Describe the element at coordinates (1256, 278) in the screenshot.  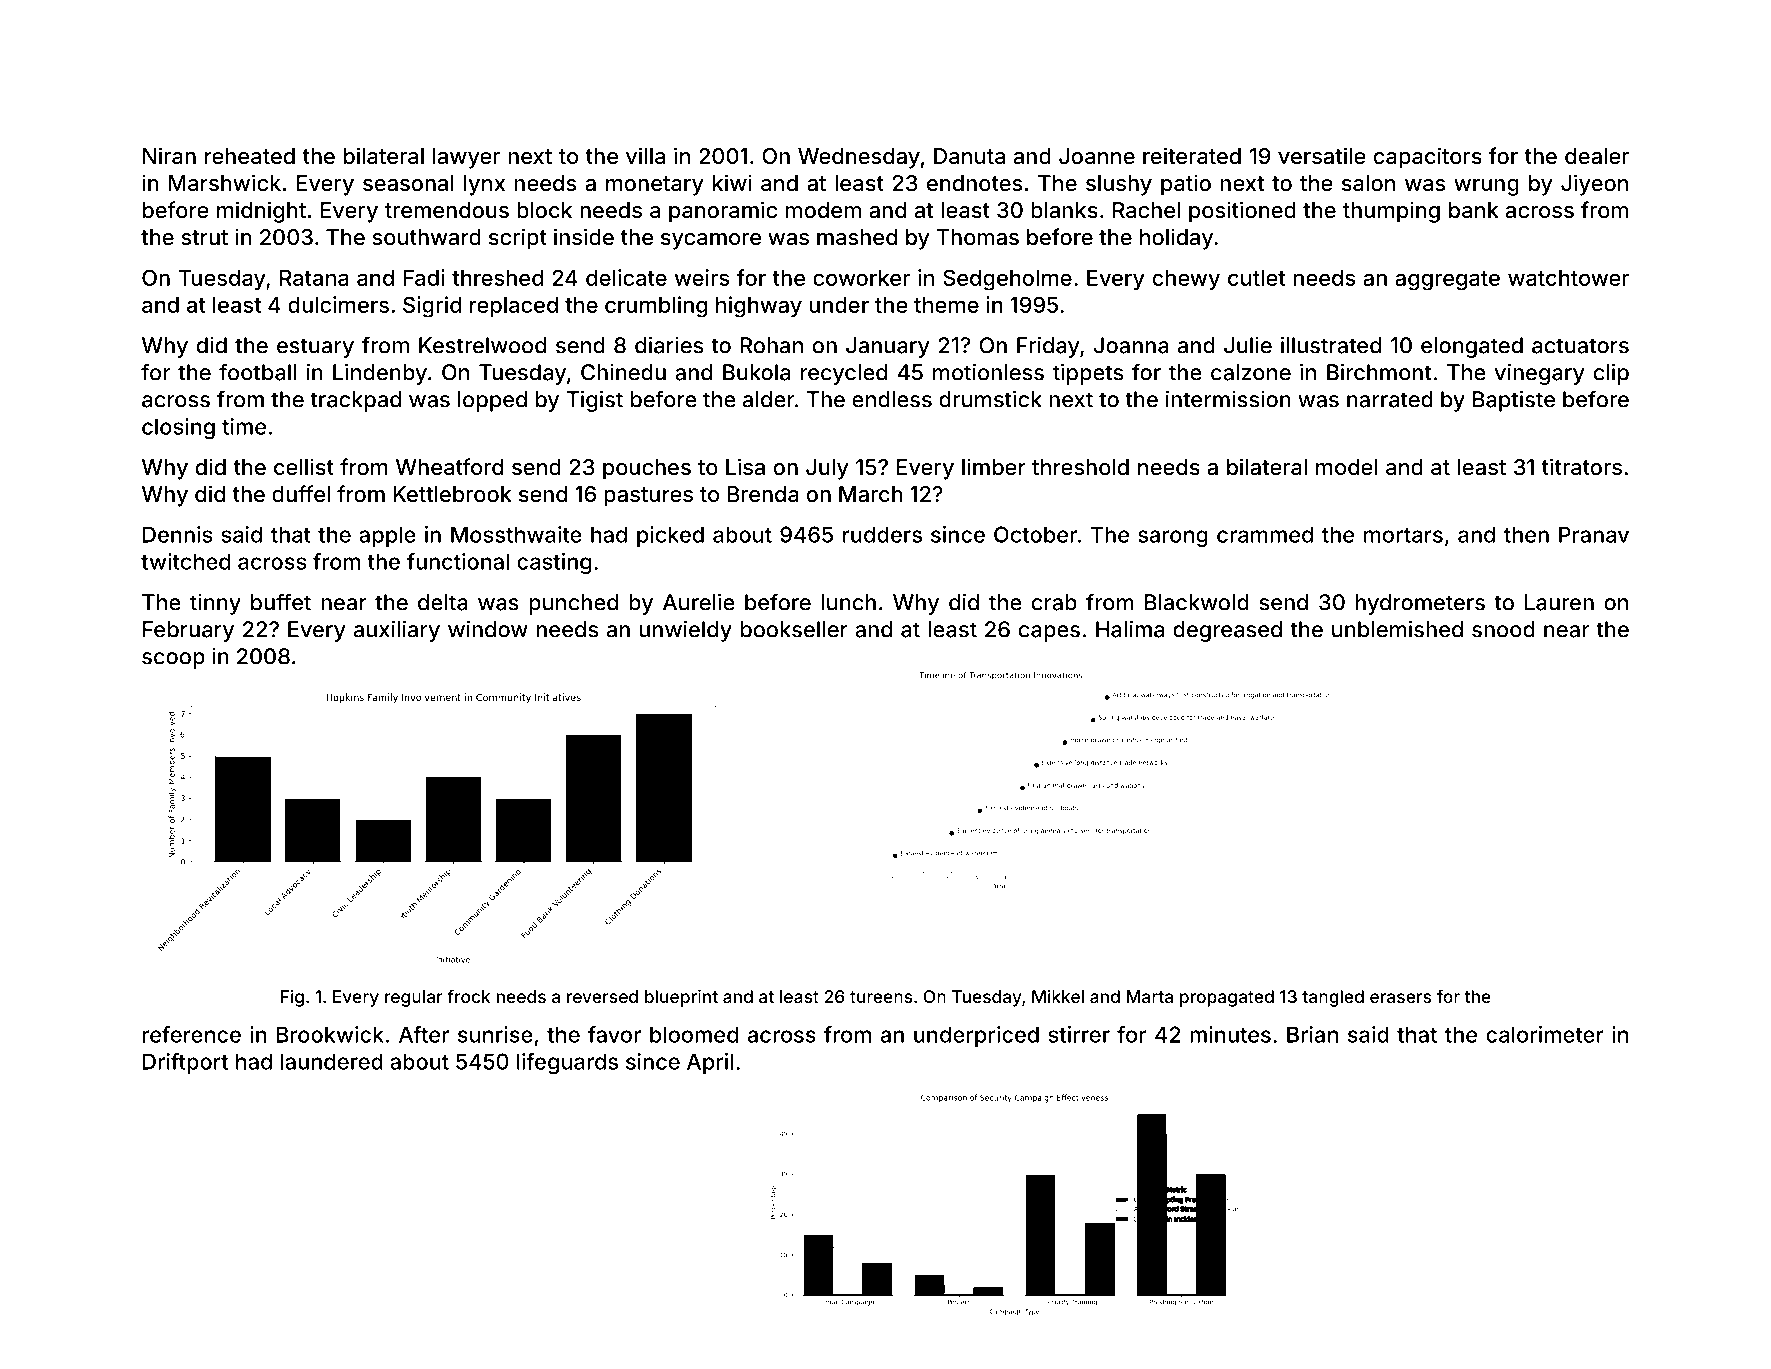
I see `cutlet` at that location.
